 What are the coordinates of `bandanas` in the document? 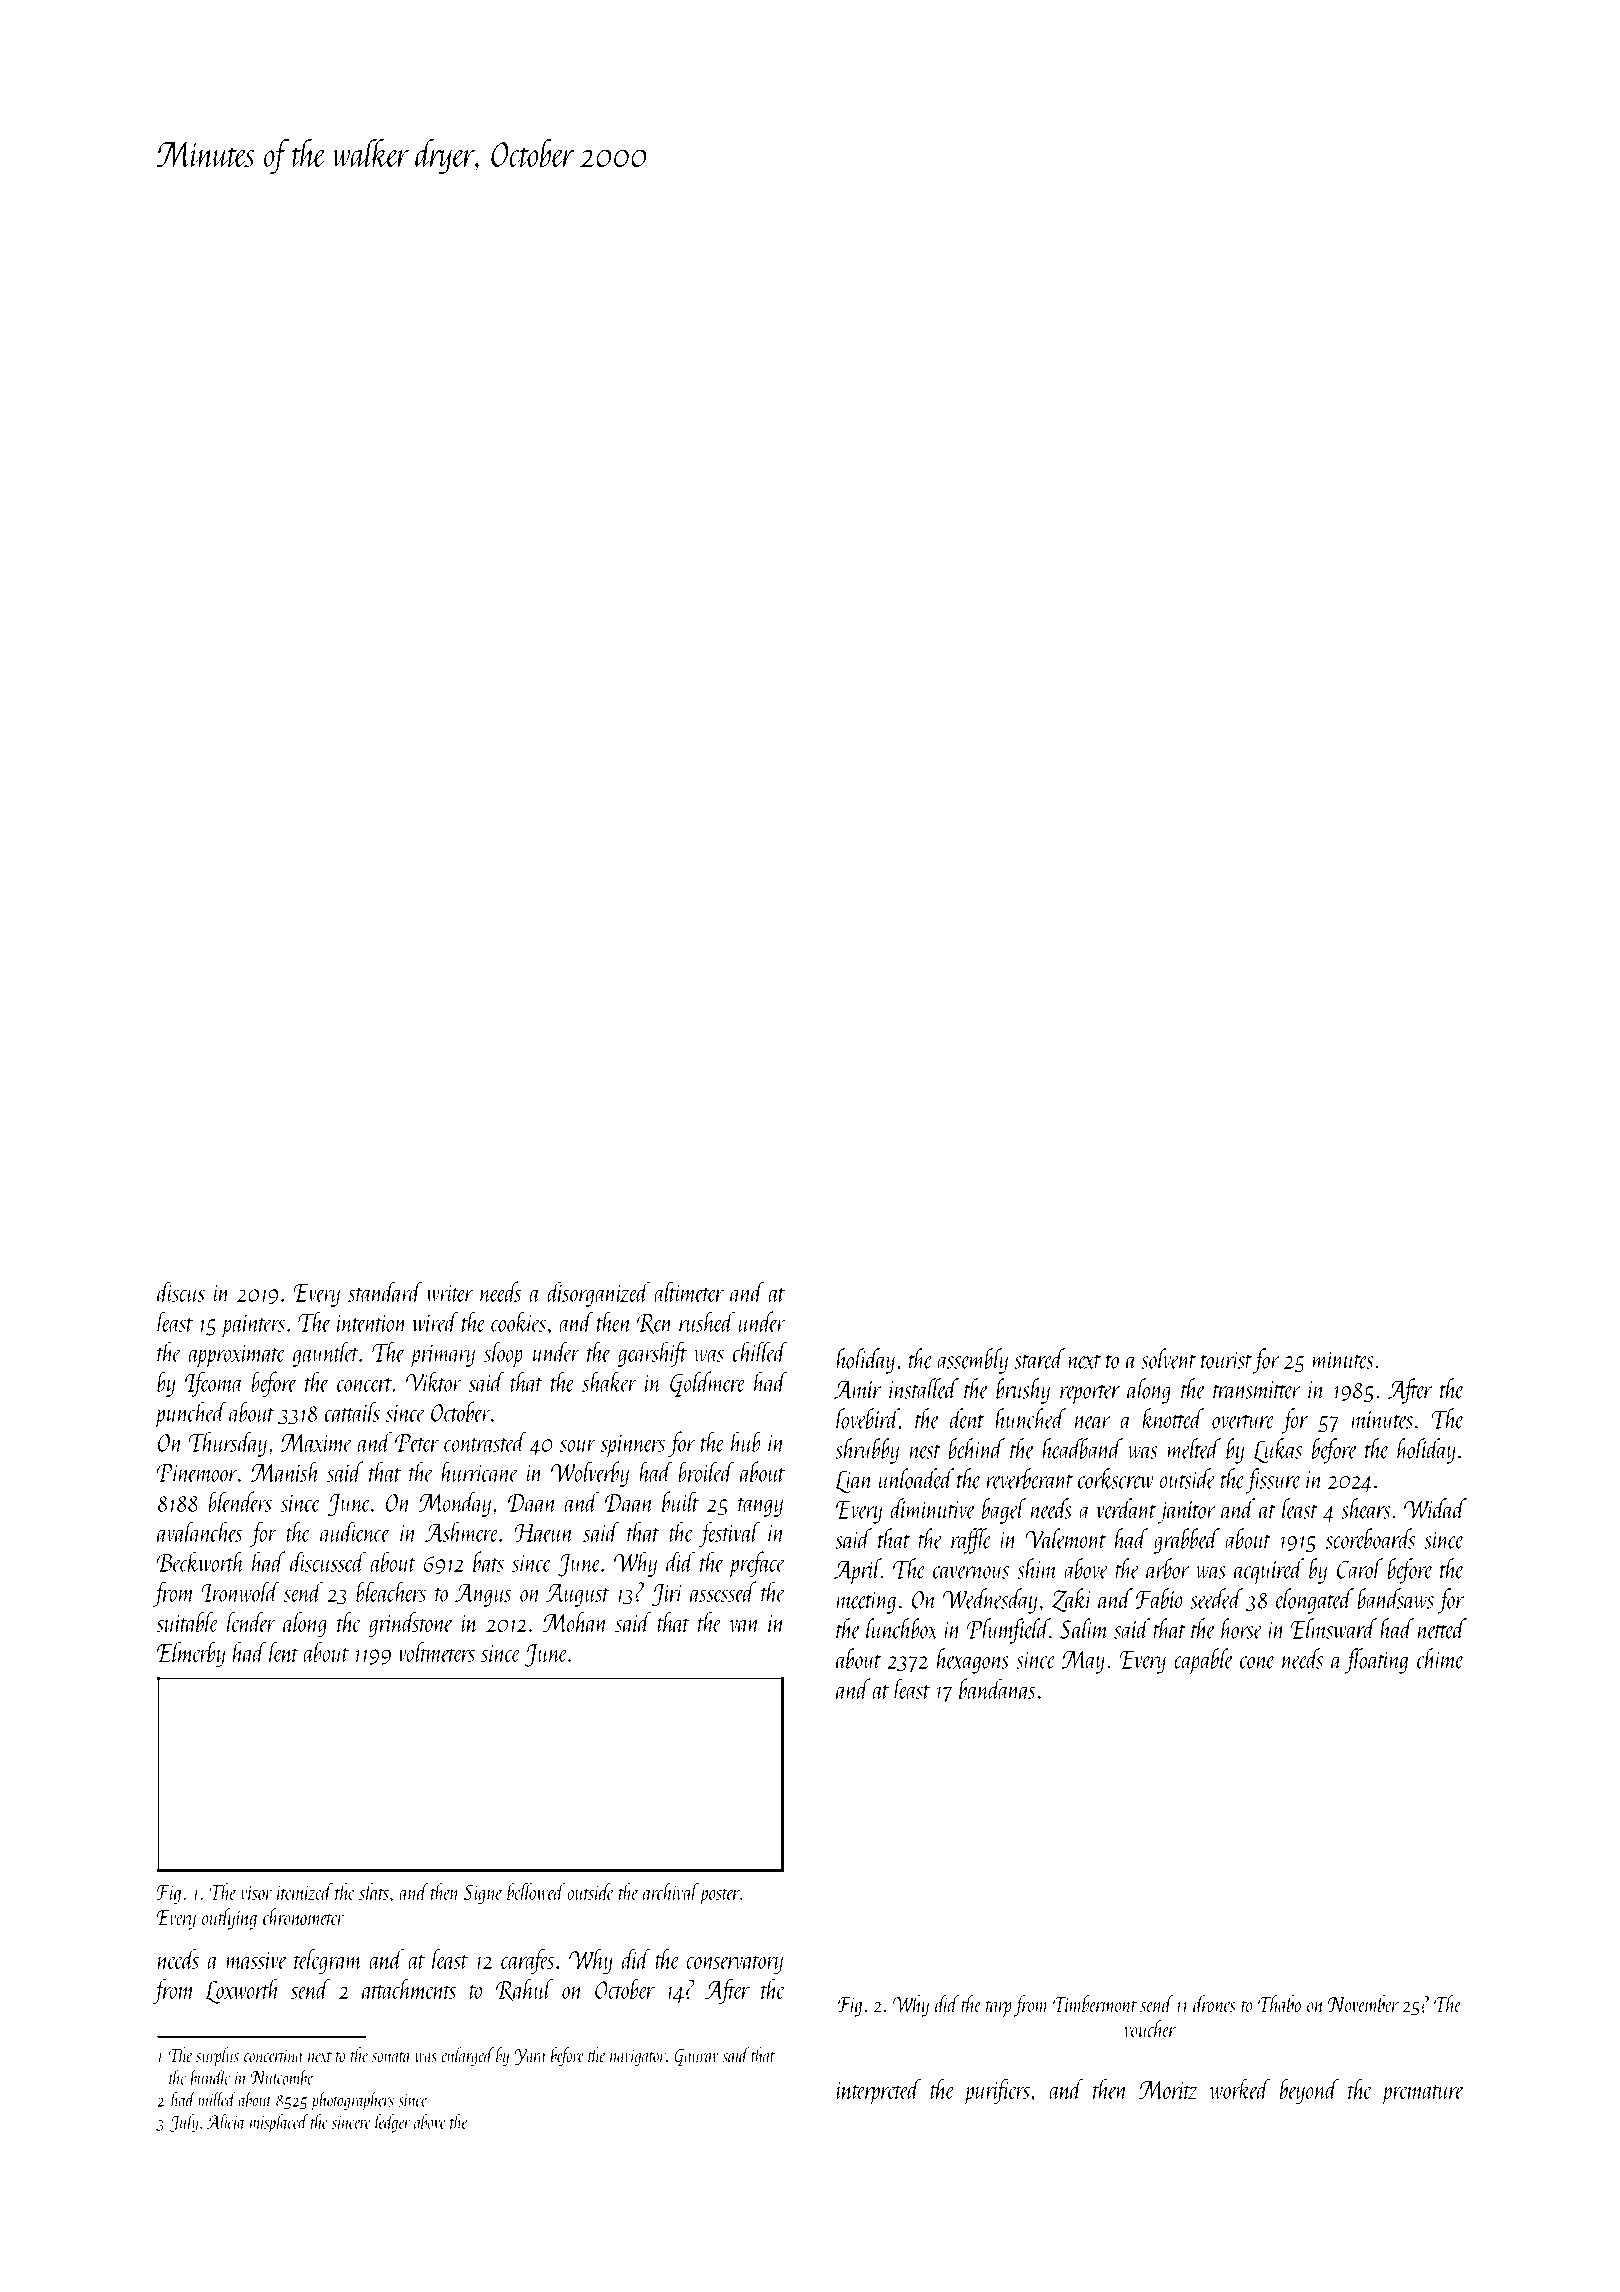 It's located at (997, 1688).
